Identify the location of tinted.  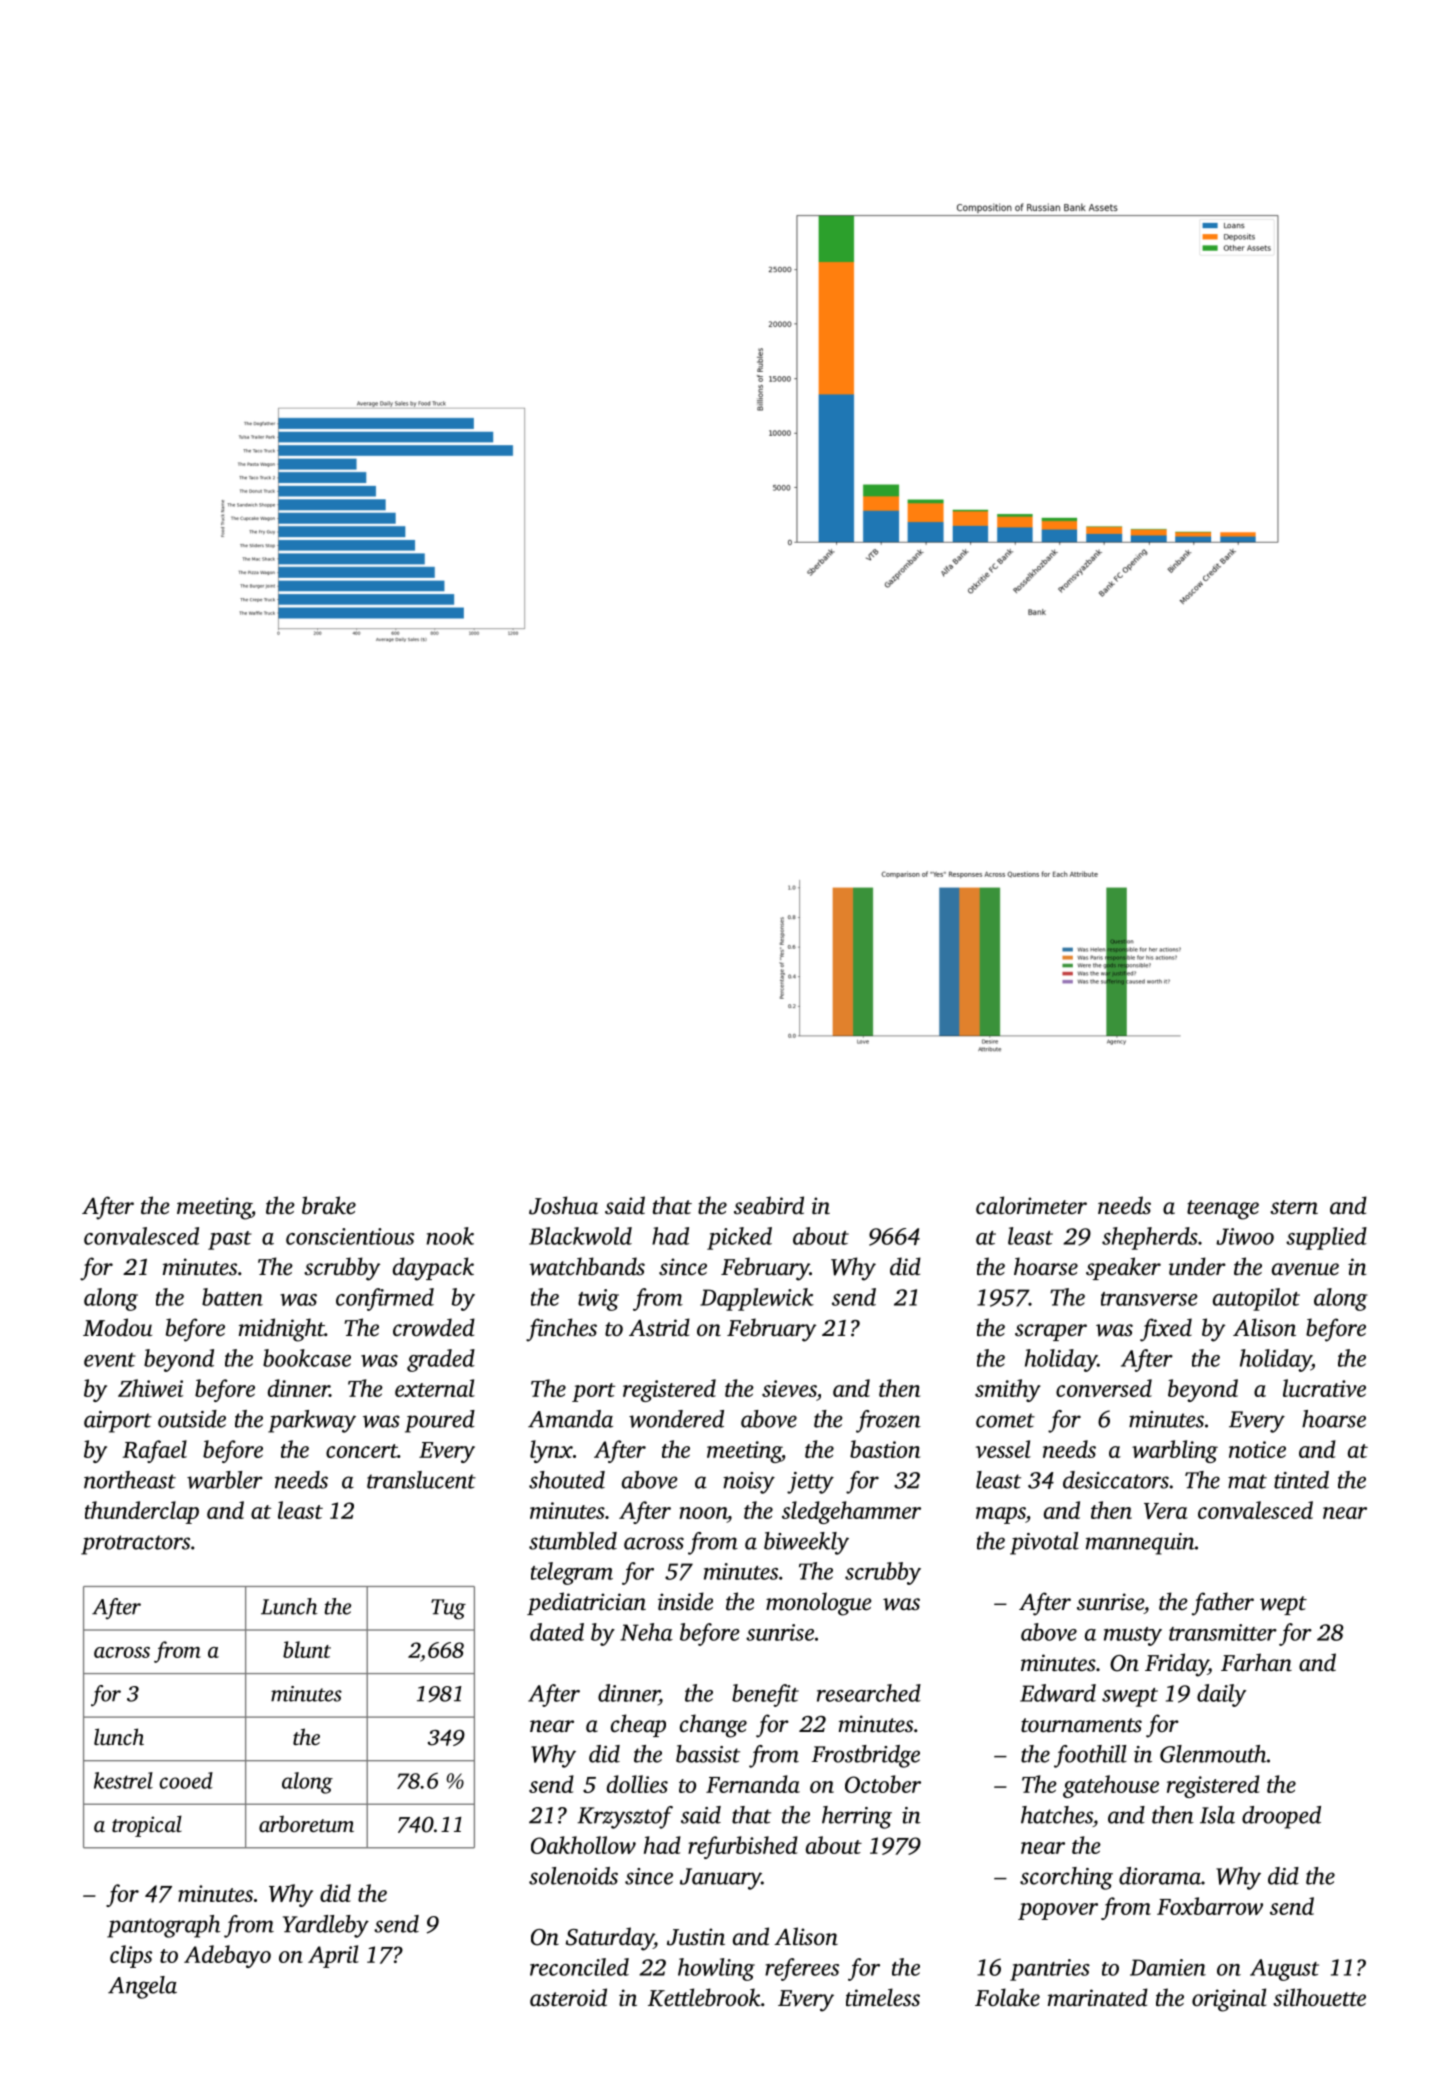
(1301, 1480).
